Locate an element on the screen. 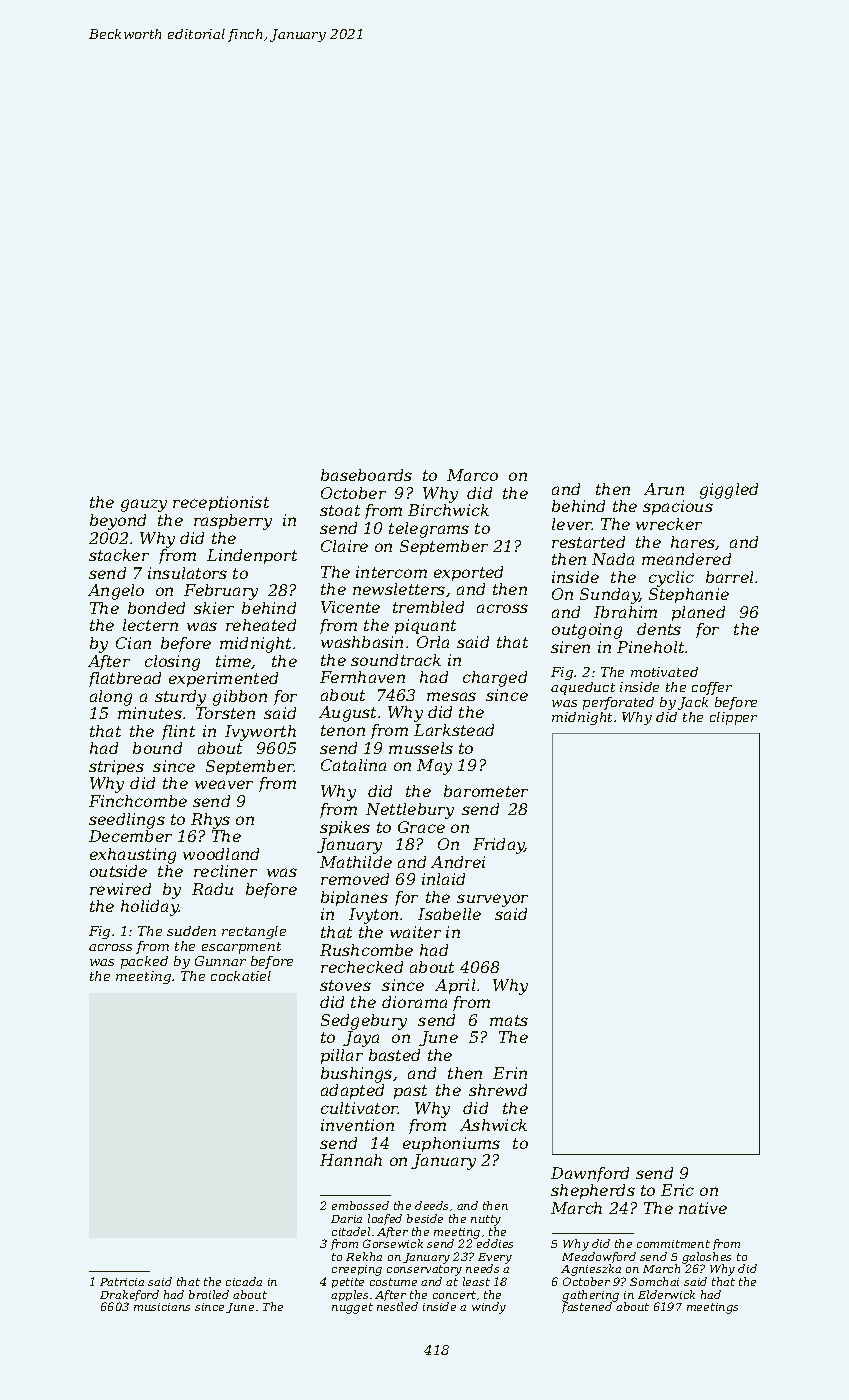 This screenshot has height=1400, width=849. newsletters is located at coordinates (399, 589).
